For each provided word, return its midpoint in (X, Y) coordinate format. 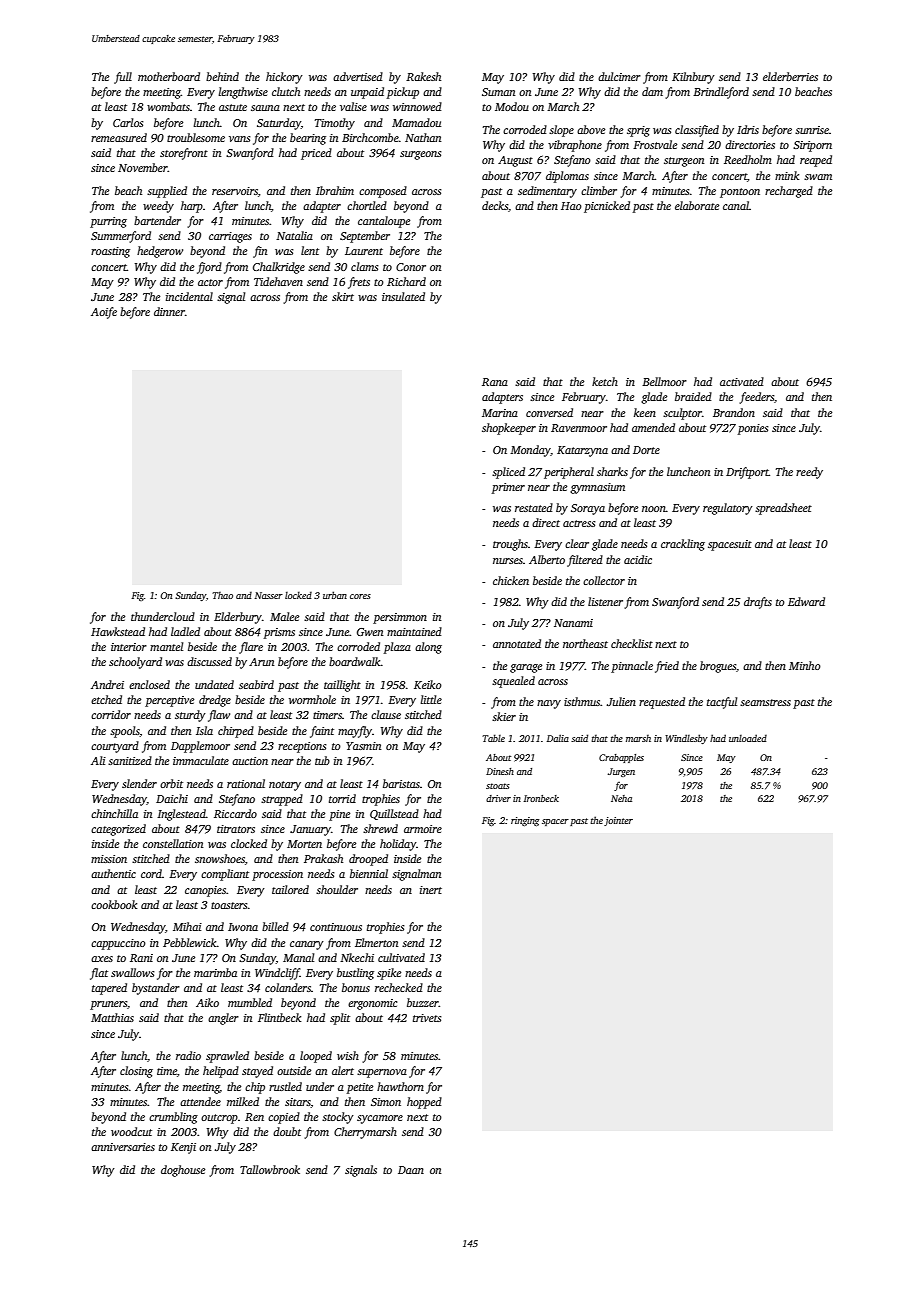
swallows (132, 972)
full (123, 78)
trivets (427, 1018)
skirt (343, 296)
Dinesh (500, 771)
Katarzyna (582, 451)
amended (653, 427)
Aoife (104, 313)
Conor (411, 267)
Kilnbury (693, 78)
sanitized (130, 760)
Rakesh (423, 76)
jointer (618, 821)
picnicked (607, 207)
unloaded (748, 738)
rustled (285, 1086)
